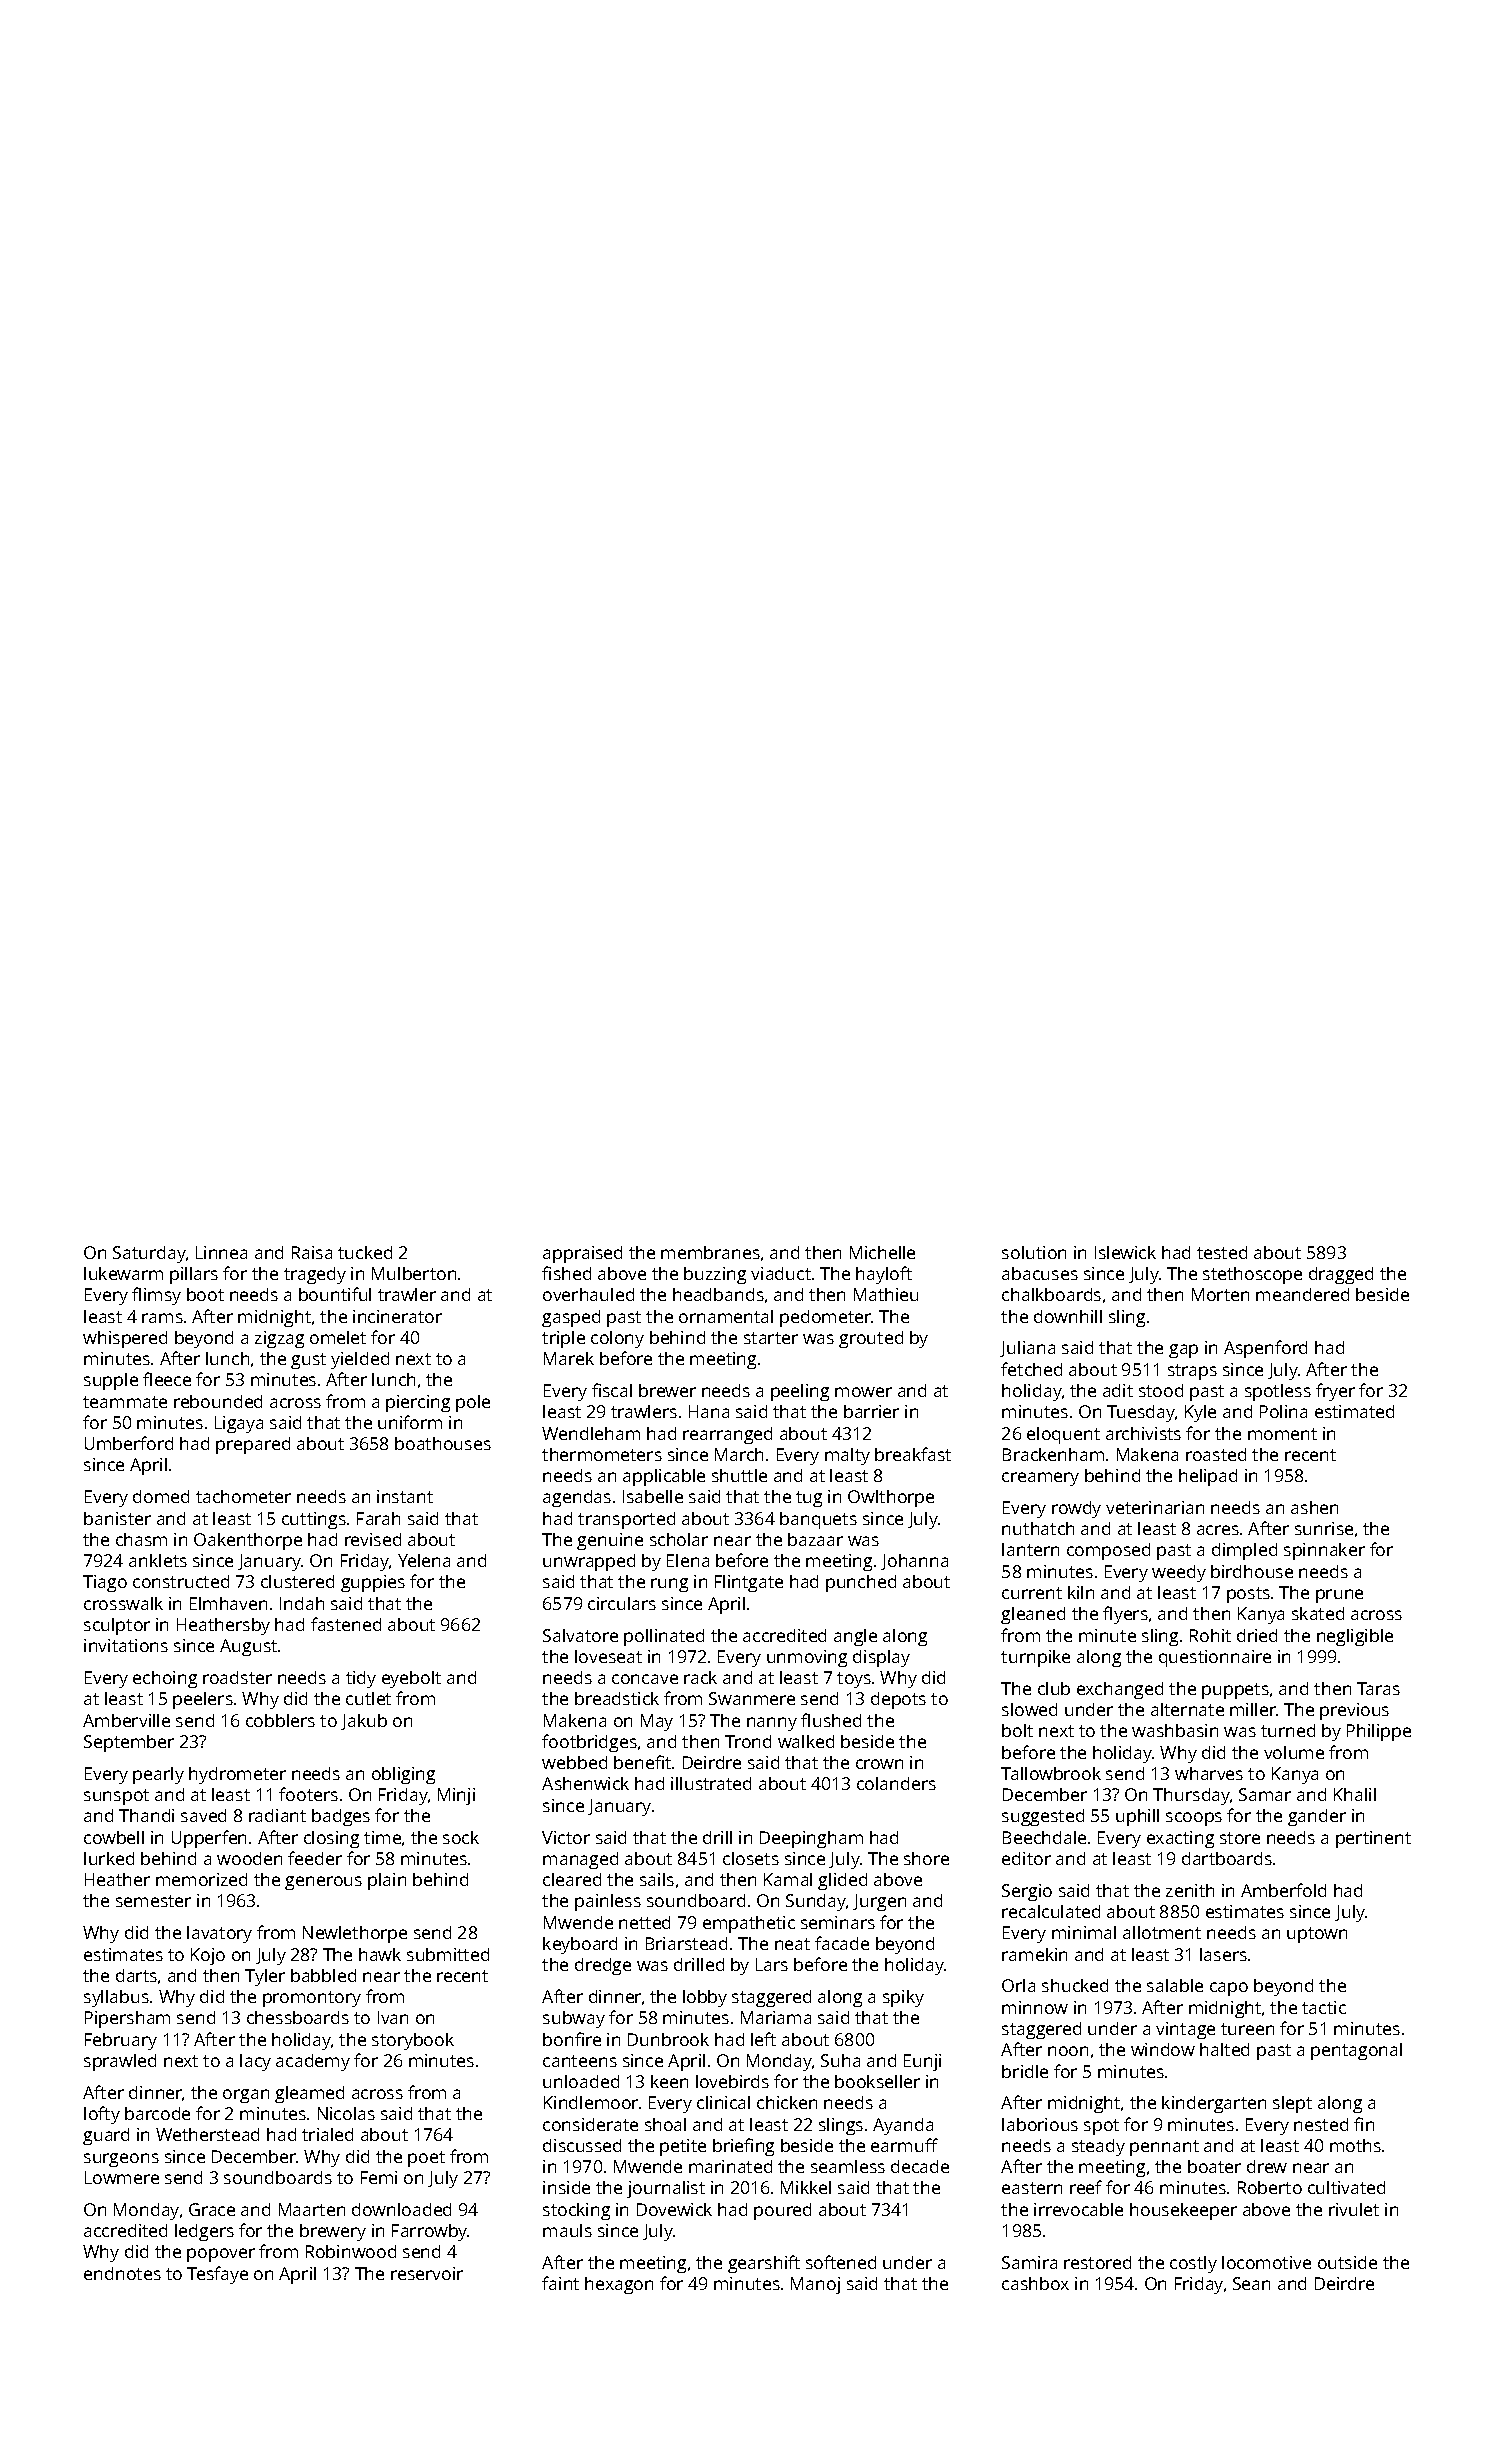 Image resolution: width=1496 pixels, height=2464 pixels. What do you see at coordinates (815, 2285) in the document?
I see `Manoj` at bounding box center [815, 2285].
